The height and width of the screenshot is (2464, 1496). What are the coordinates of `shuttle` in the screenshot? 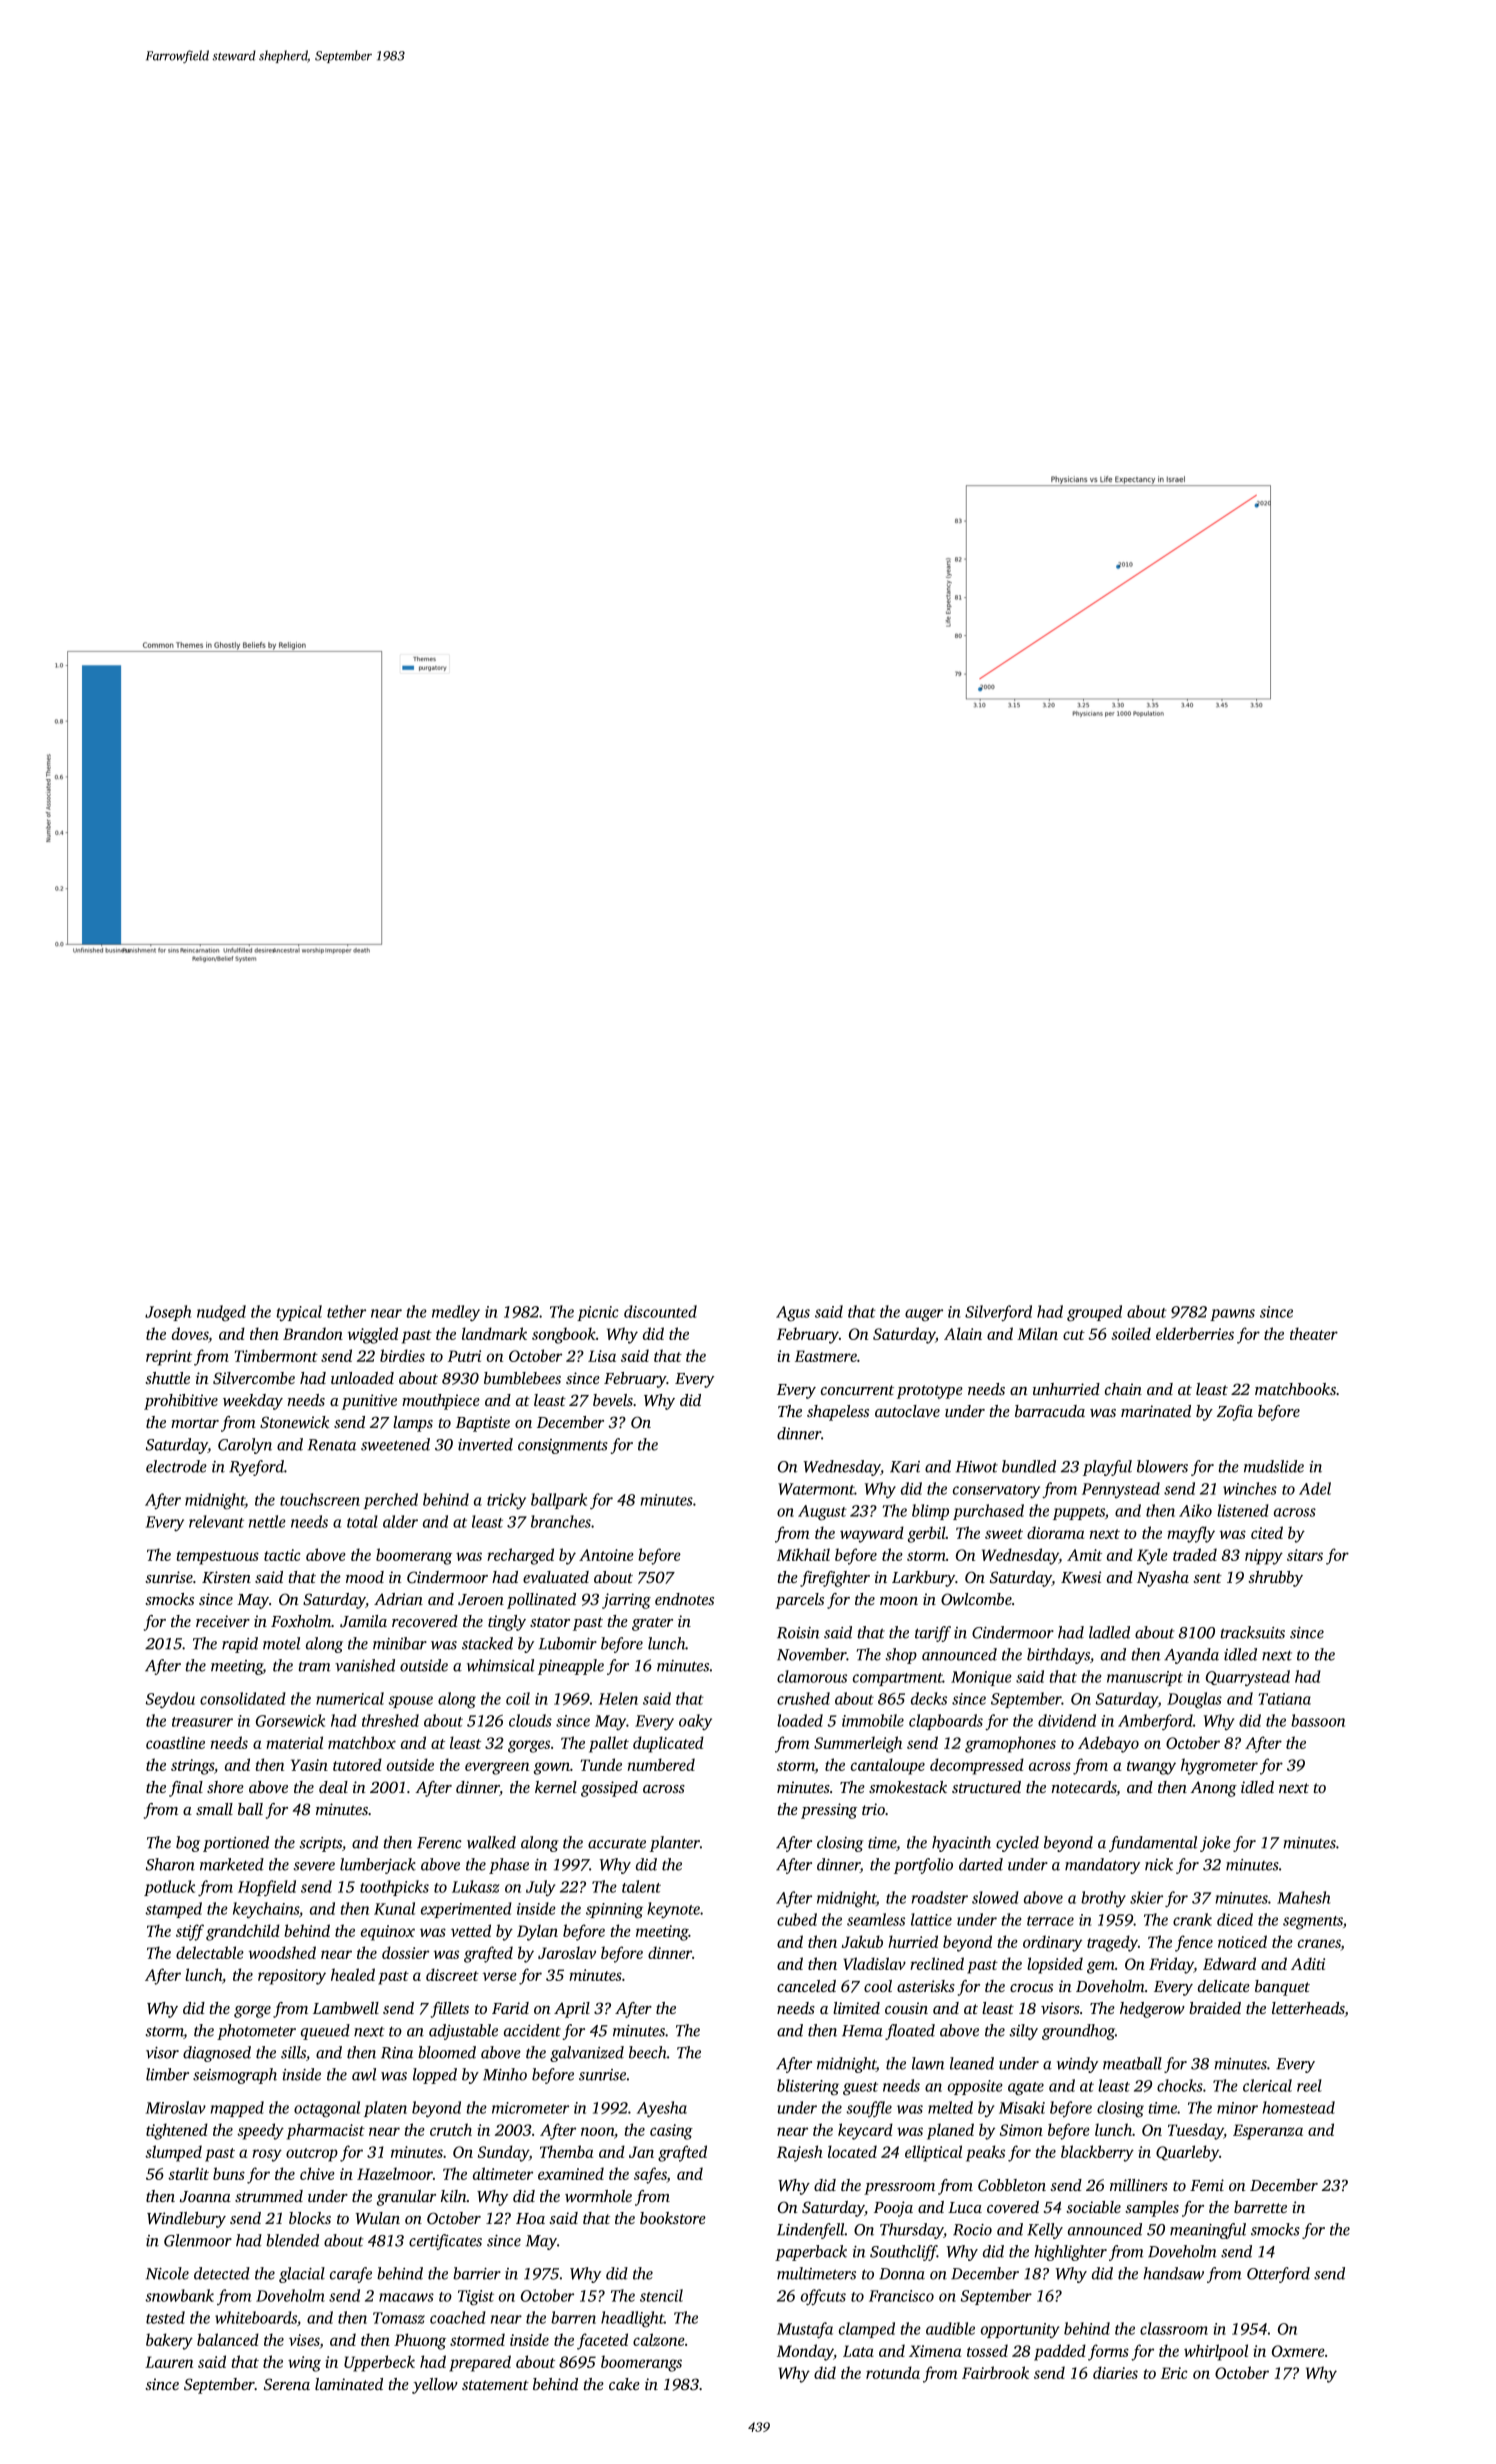 It's located at (167, 1378).
